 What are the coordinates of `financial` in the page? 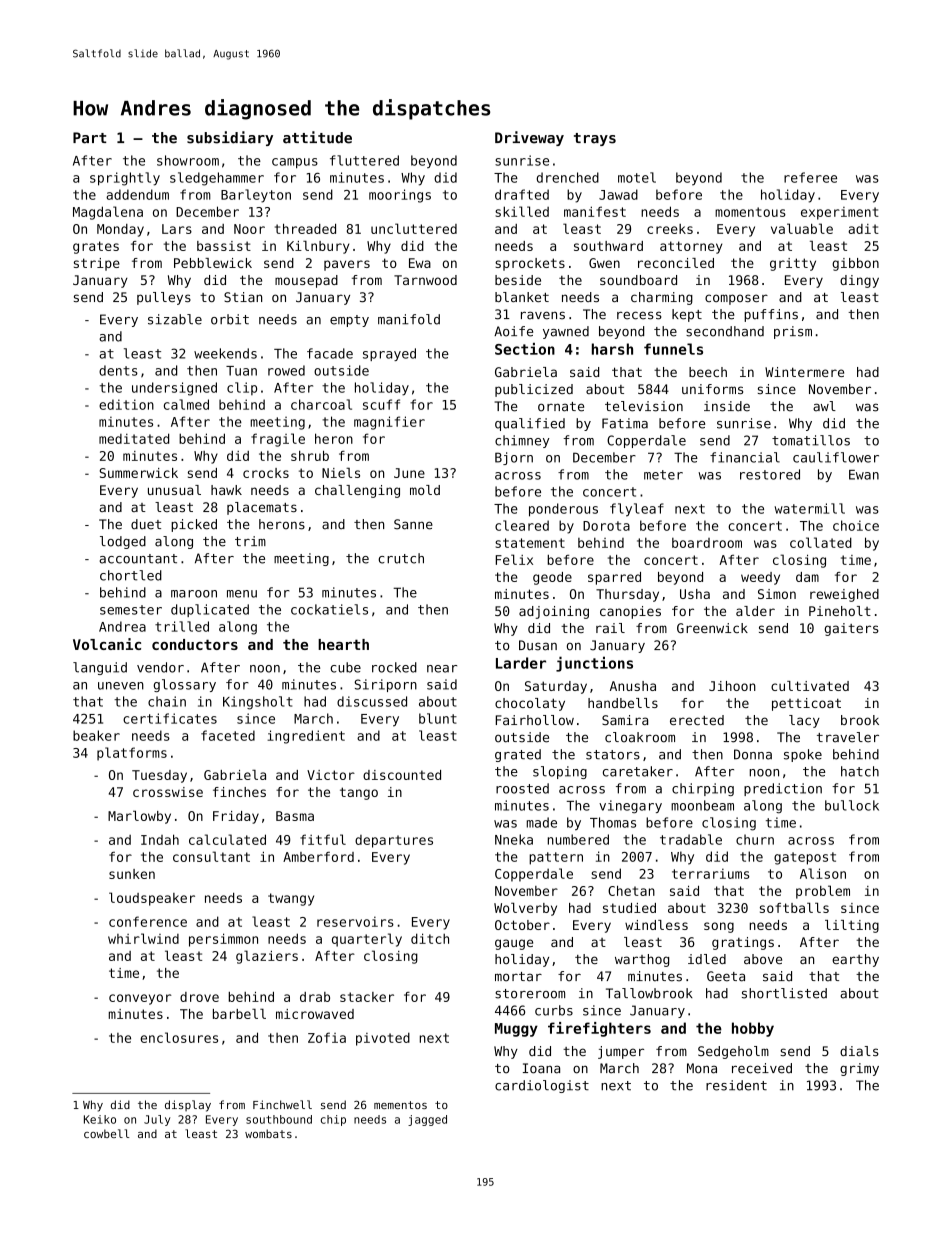 It's located at (745, 457).
